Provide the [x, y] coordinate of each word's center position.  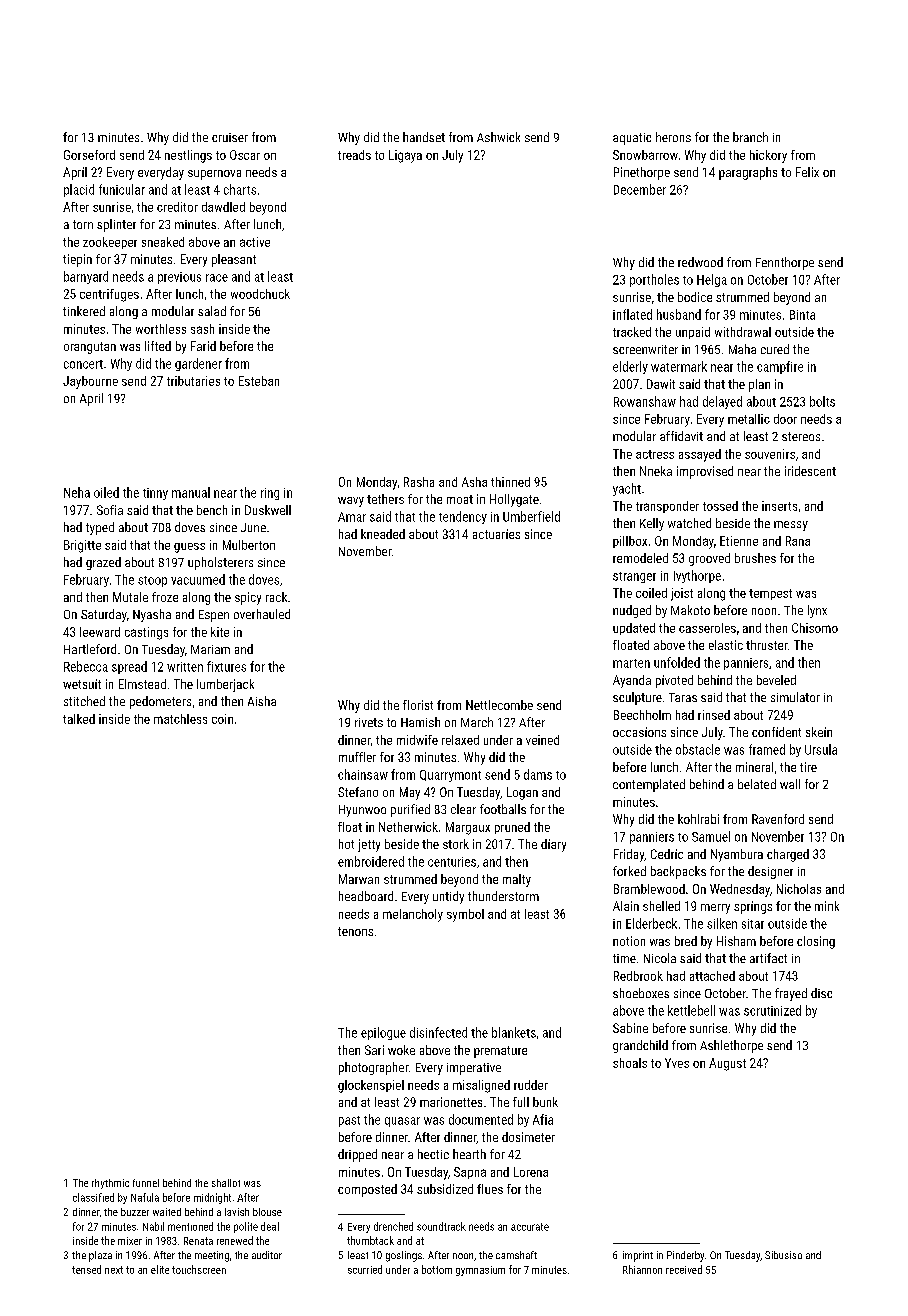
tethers [385, 499]
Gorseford [89, 155]
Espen [214, 616]
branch [750, 137]
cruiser [230, 137]
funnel [146, 1183]
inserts [779, 506]
